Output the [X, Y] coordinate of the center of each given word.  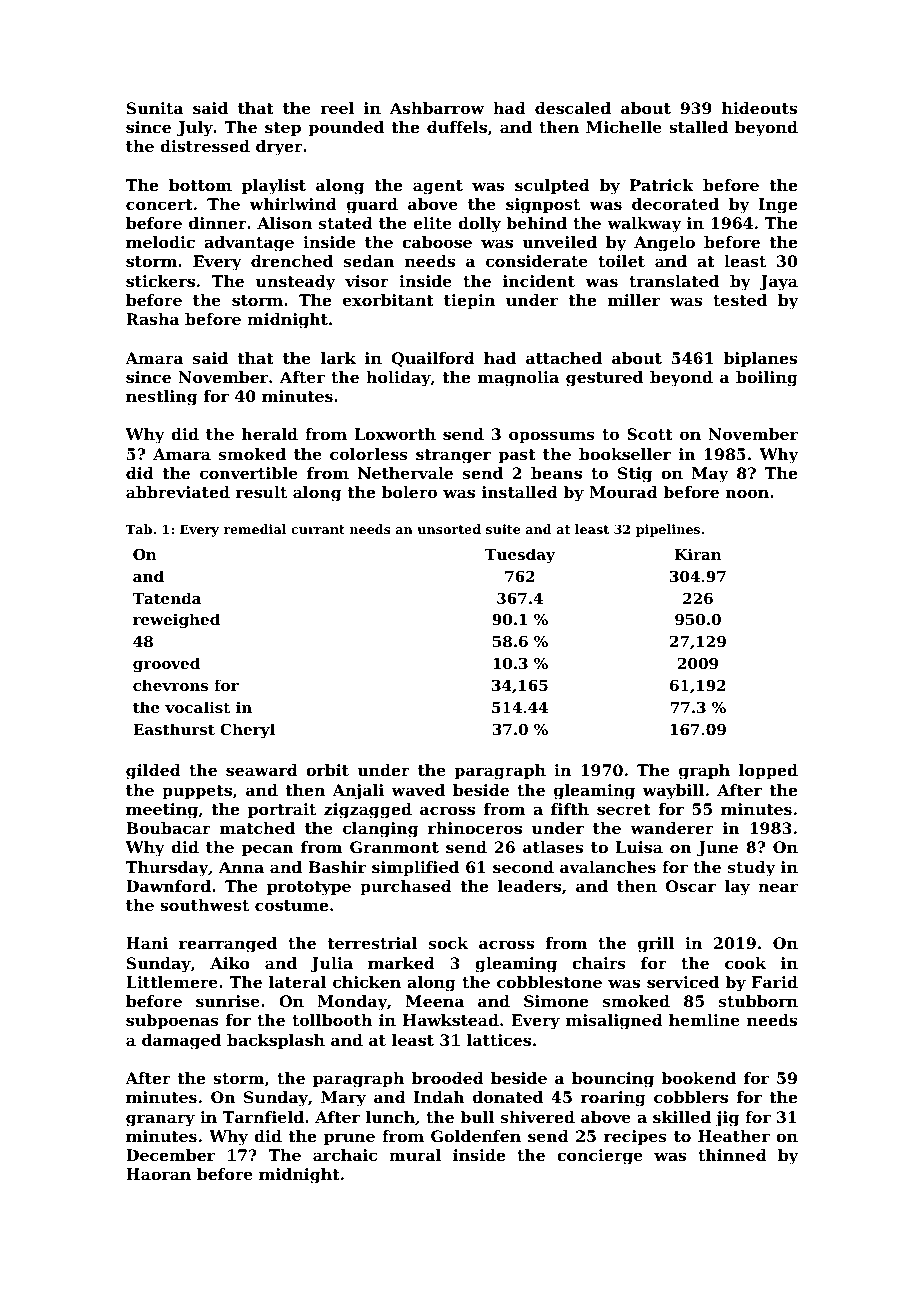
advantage [249, 244]
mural [415, 1155]
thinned [732, 1155]
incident [539, 281]
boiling [767, 379]
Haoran [158, 1174]
